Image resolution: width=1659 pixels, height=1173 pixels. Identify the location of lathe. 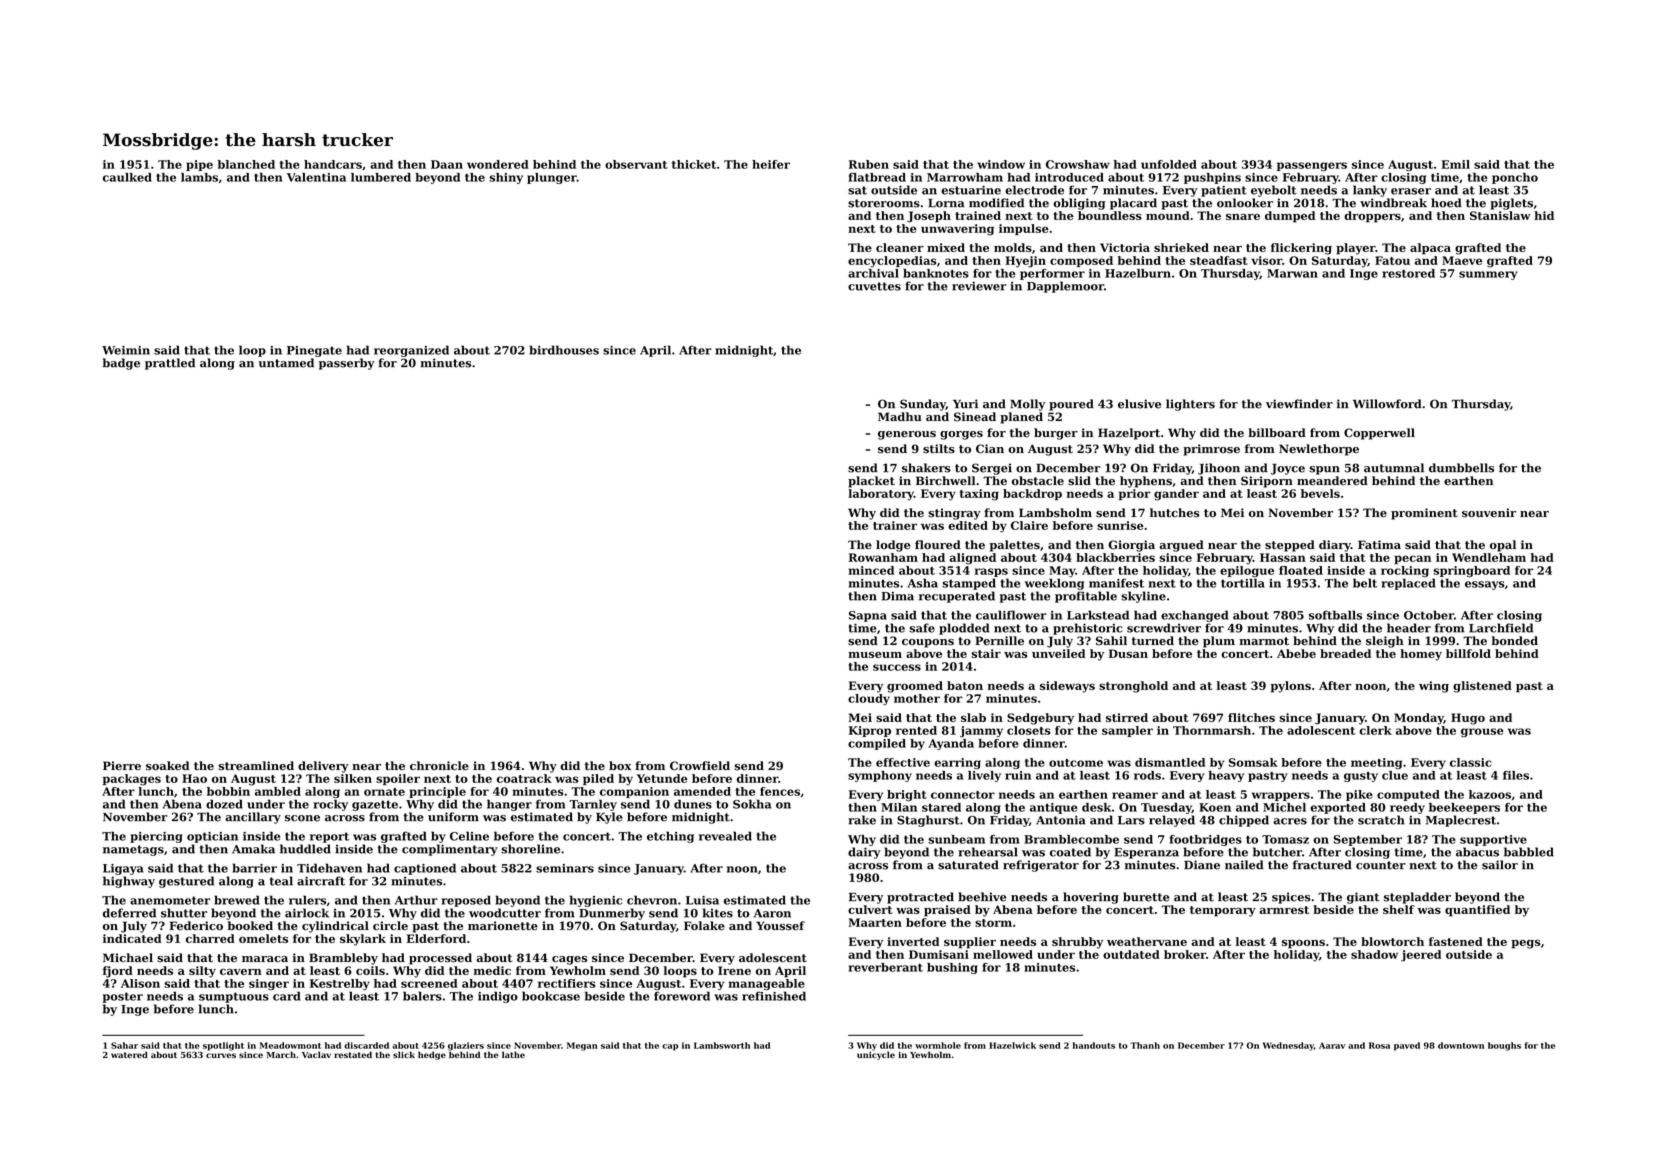
(513, 1054).
